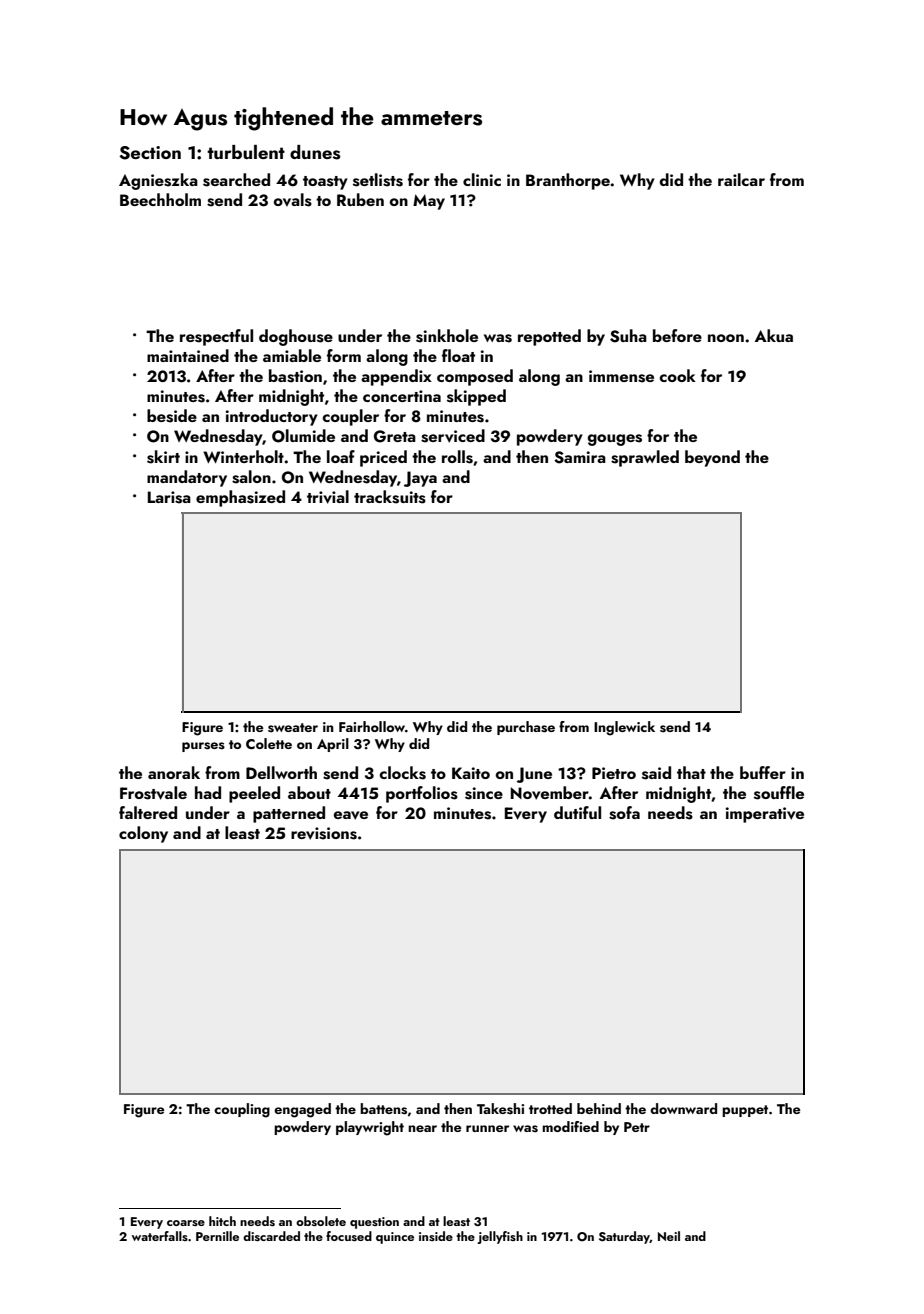 This image has width=924, height=1314. I want to click on June, so click(534, 775).
